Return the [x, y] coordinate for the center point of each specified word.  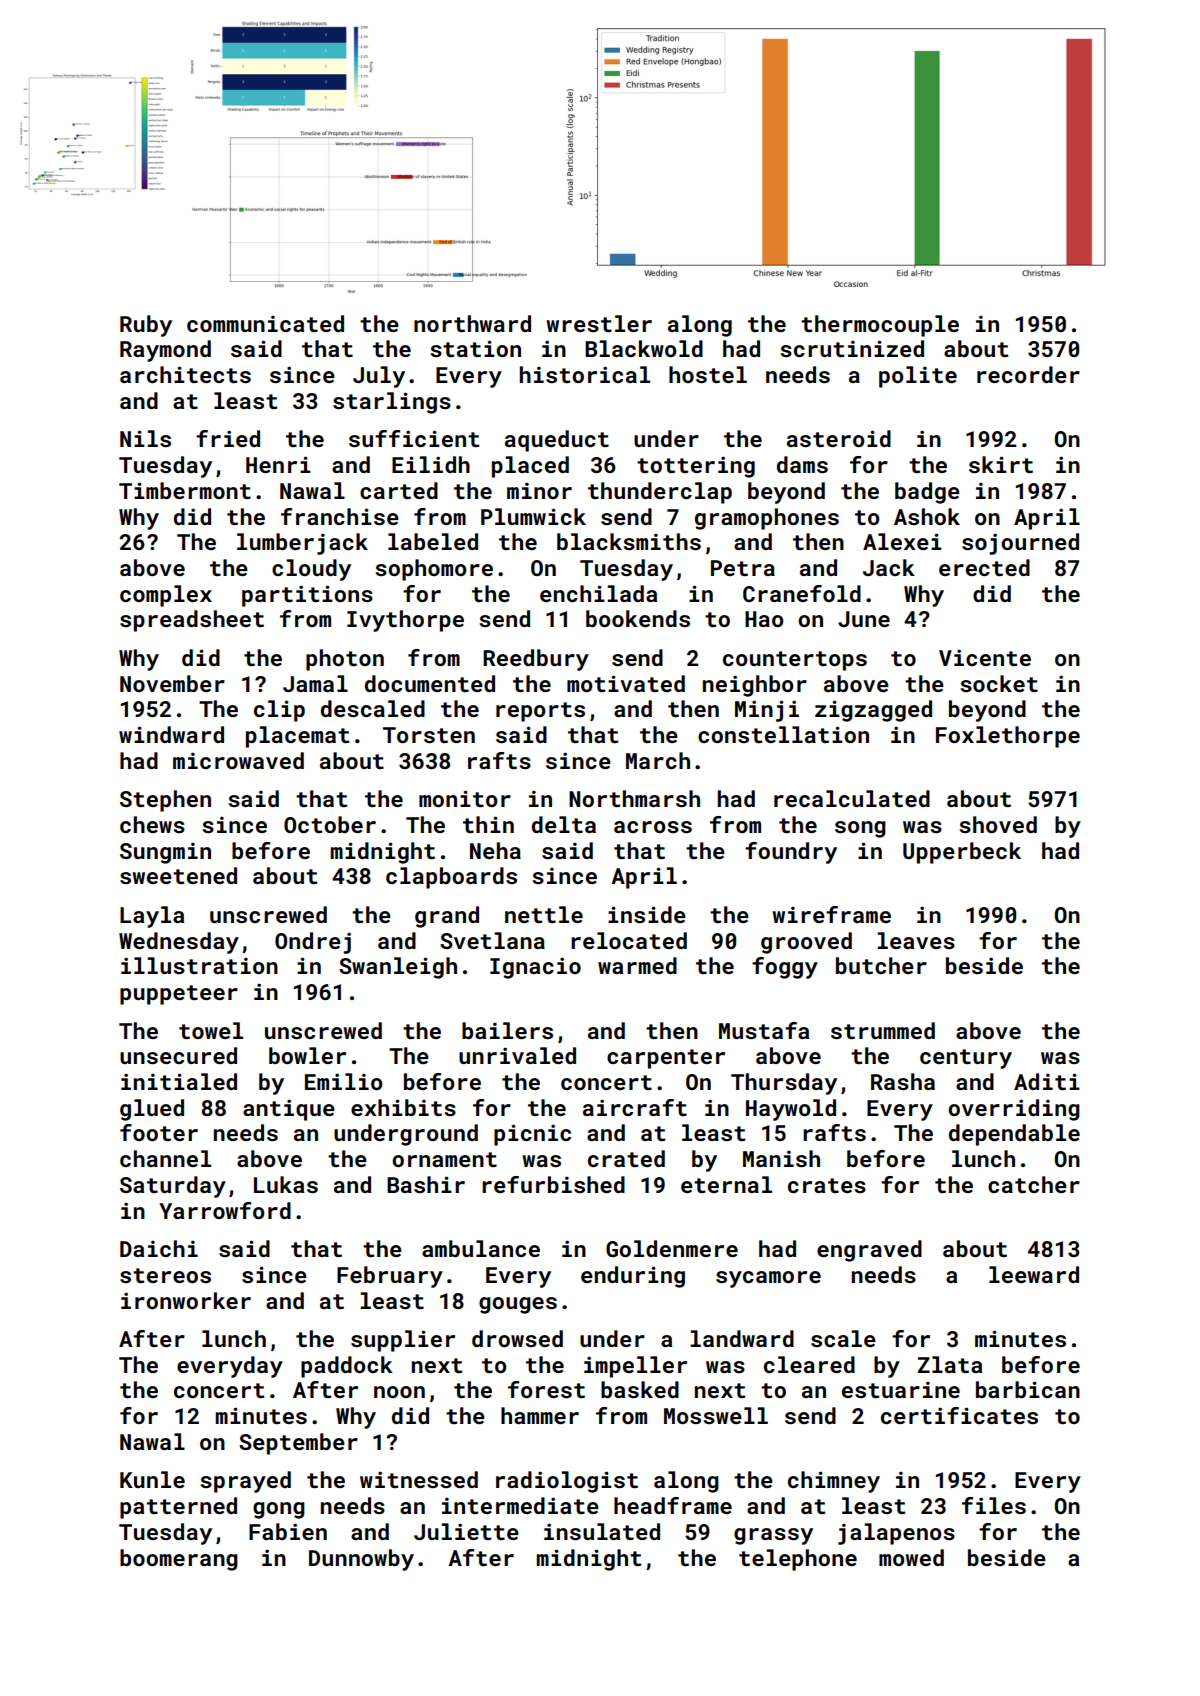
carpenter [666, 1059]
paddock [347, 1367]
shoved [998, 824]
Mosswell [716, 1415]
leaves [916, 940]
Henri [278, 464]
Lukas [286, 1184]
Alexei [902, 541]
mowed [911, 1557]
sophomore [434, 570]
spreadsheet [192, 621]
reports [540, 712]
